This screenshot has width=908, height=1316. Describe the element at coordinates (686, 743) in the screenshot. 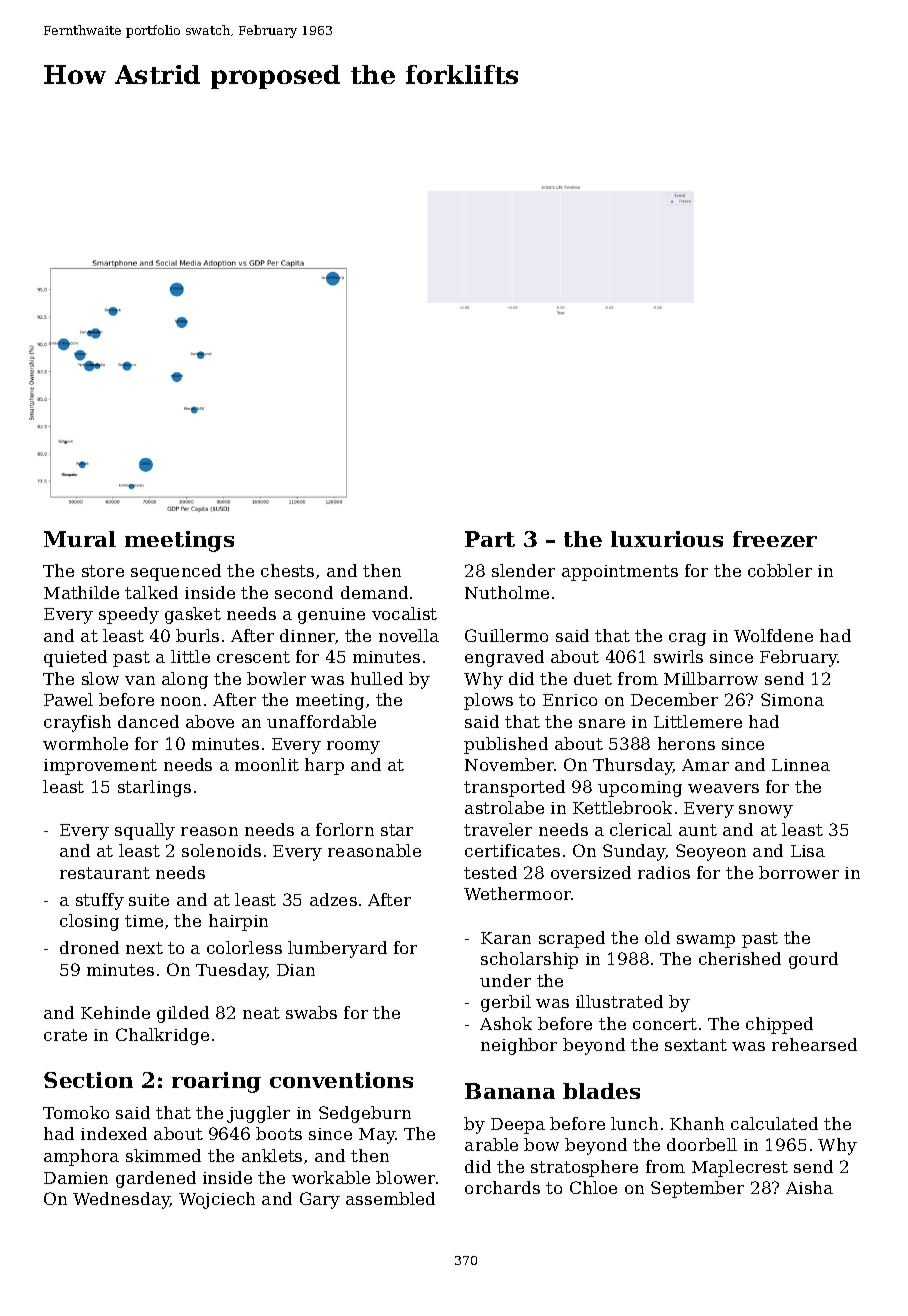

I see `herons` at that location.
